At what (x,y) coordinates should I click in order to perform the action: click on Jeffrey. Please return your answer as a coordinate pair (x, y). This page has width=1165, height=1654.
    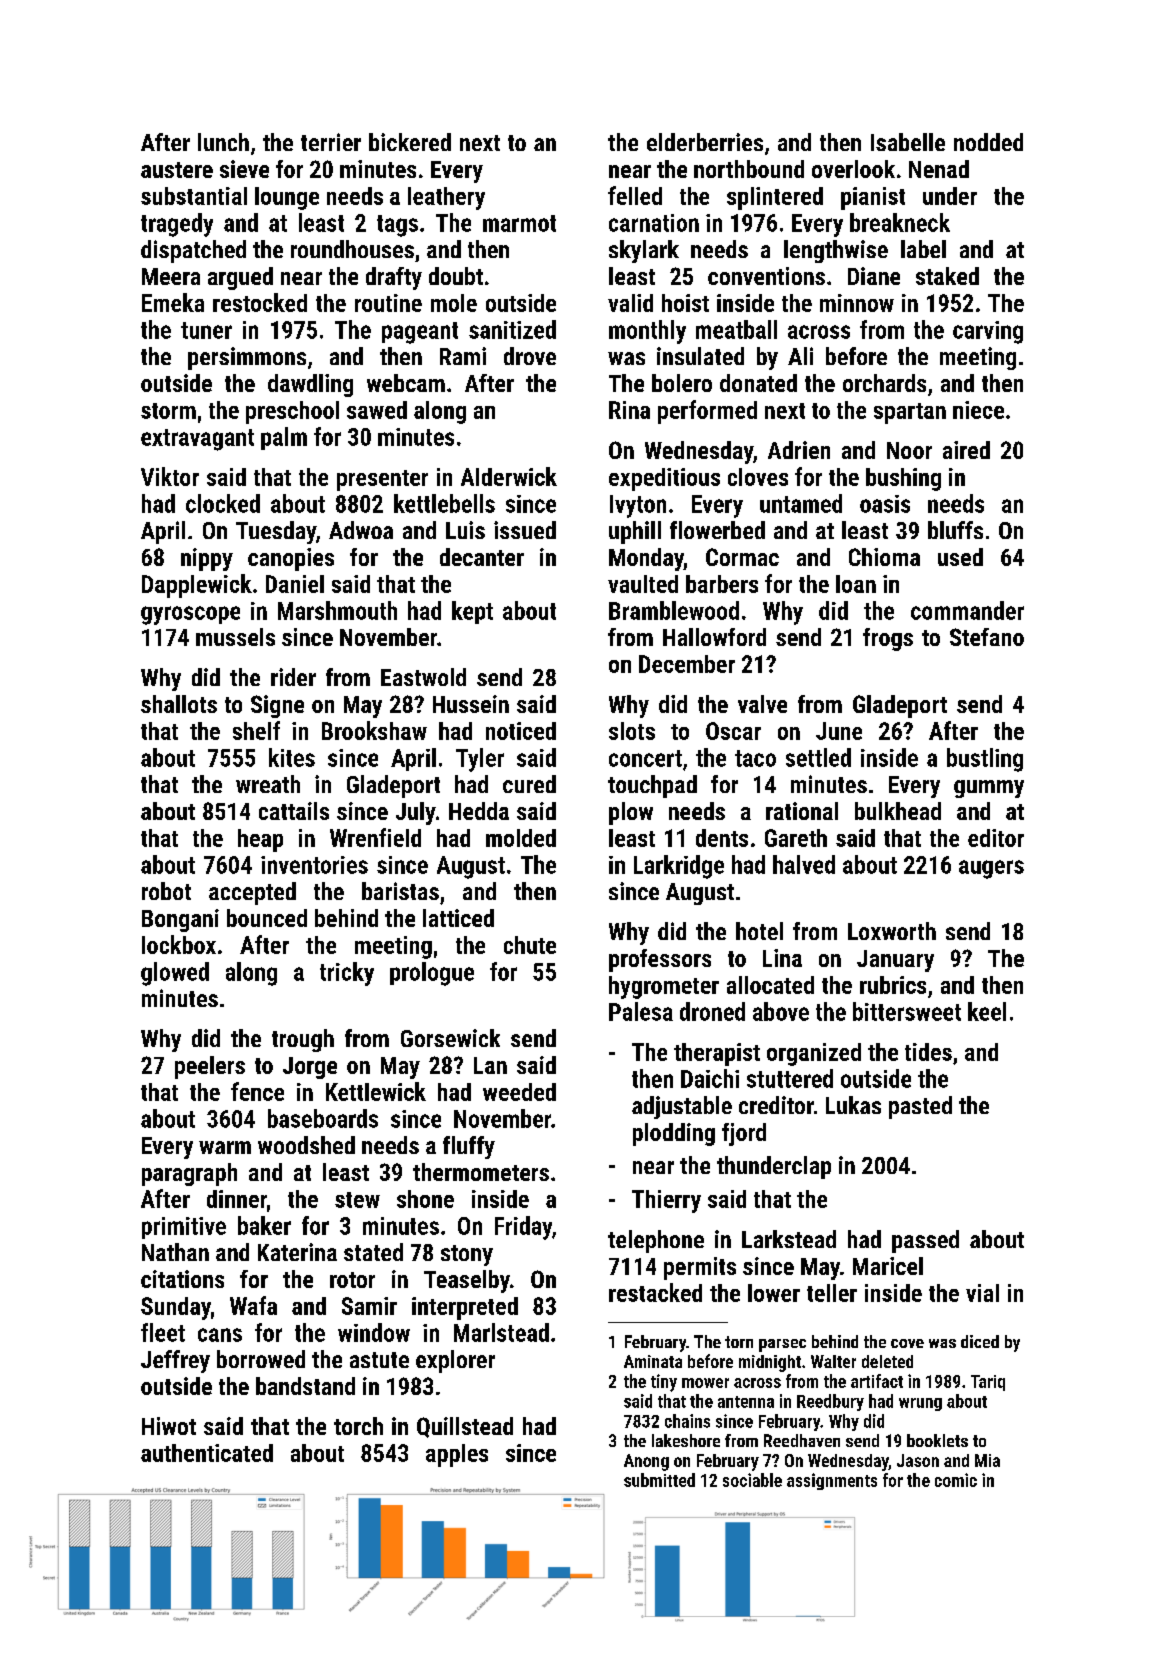
    Looking at the image, I should click on (175, 1361).
